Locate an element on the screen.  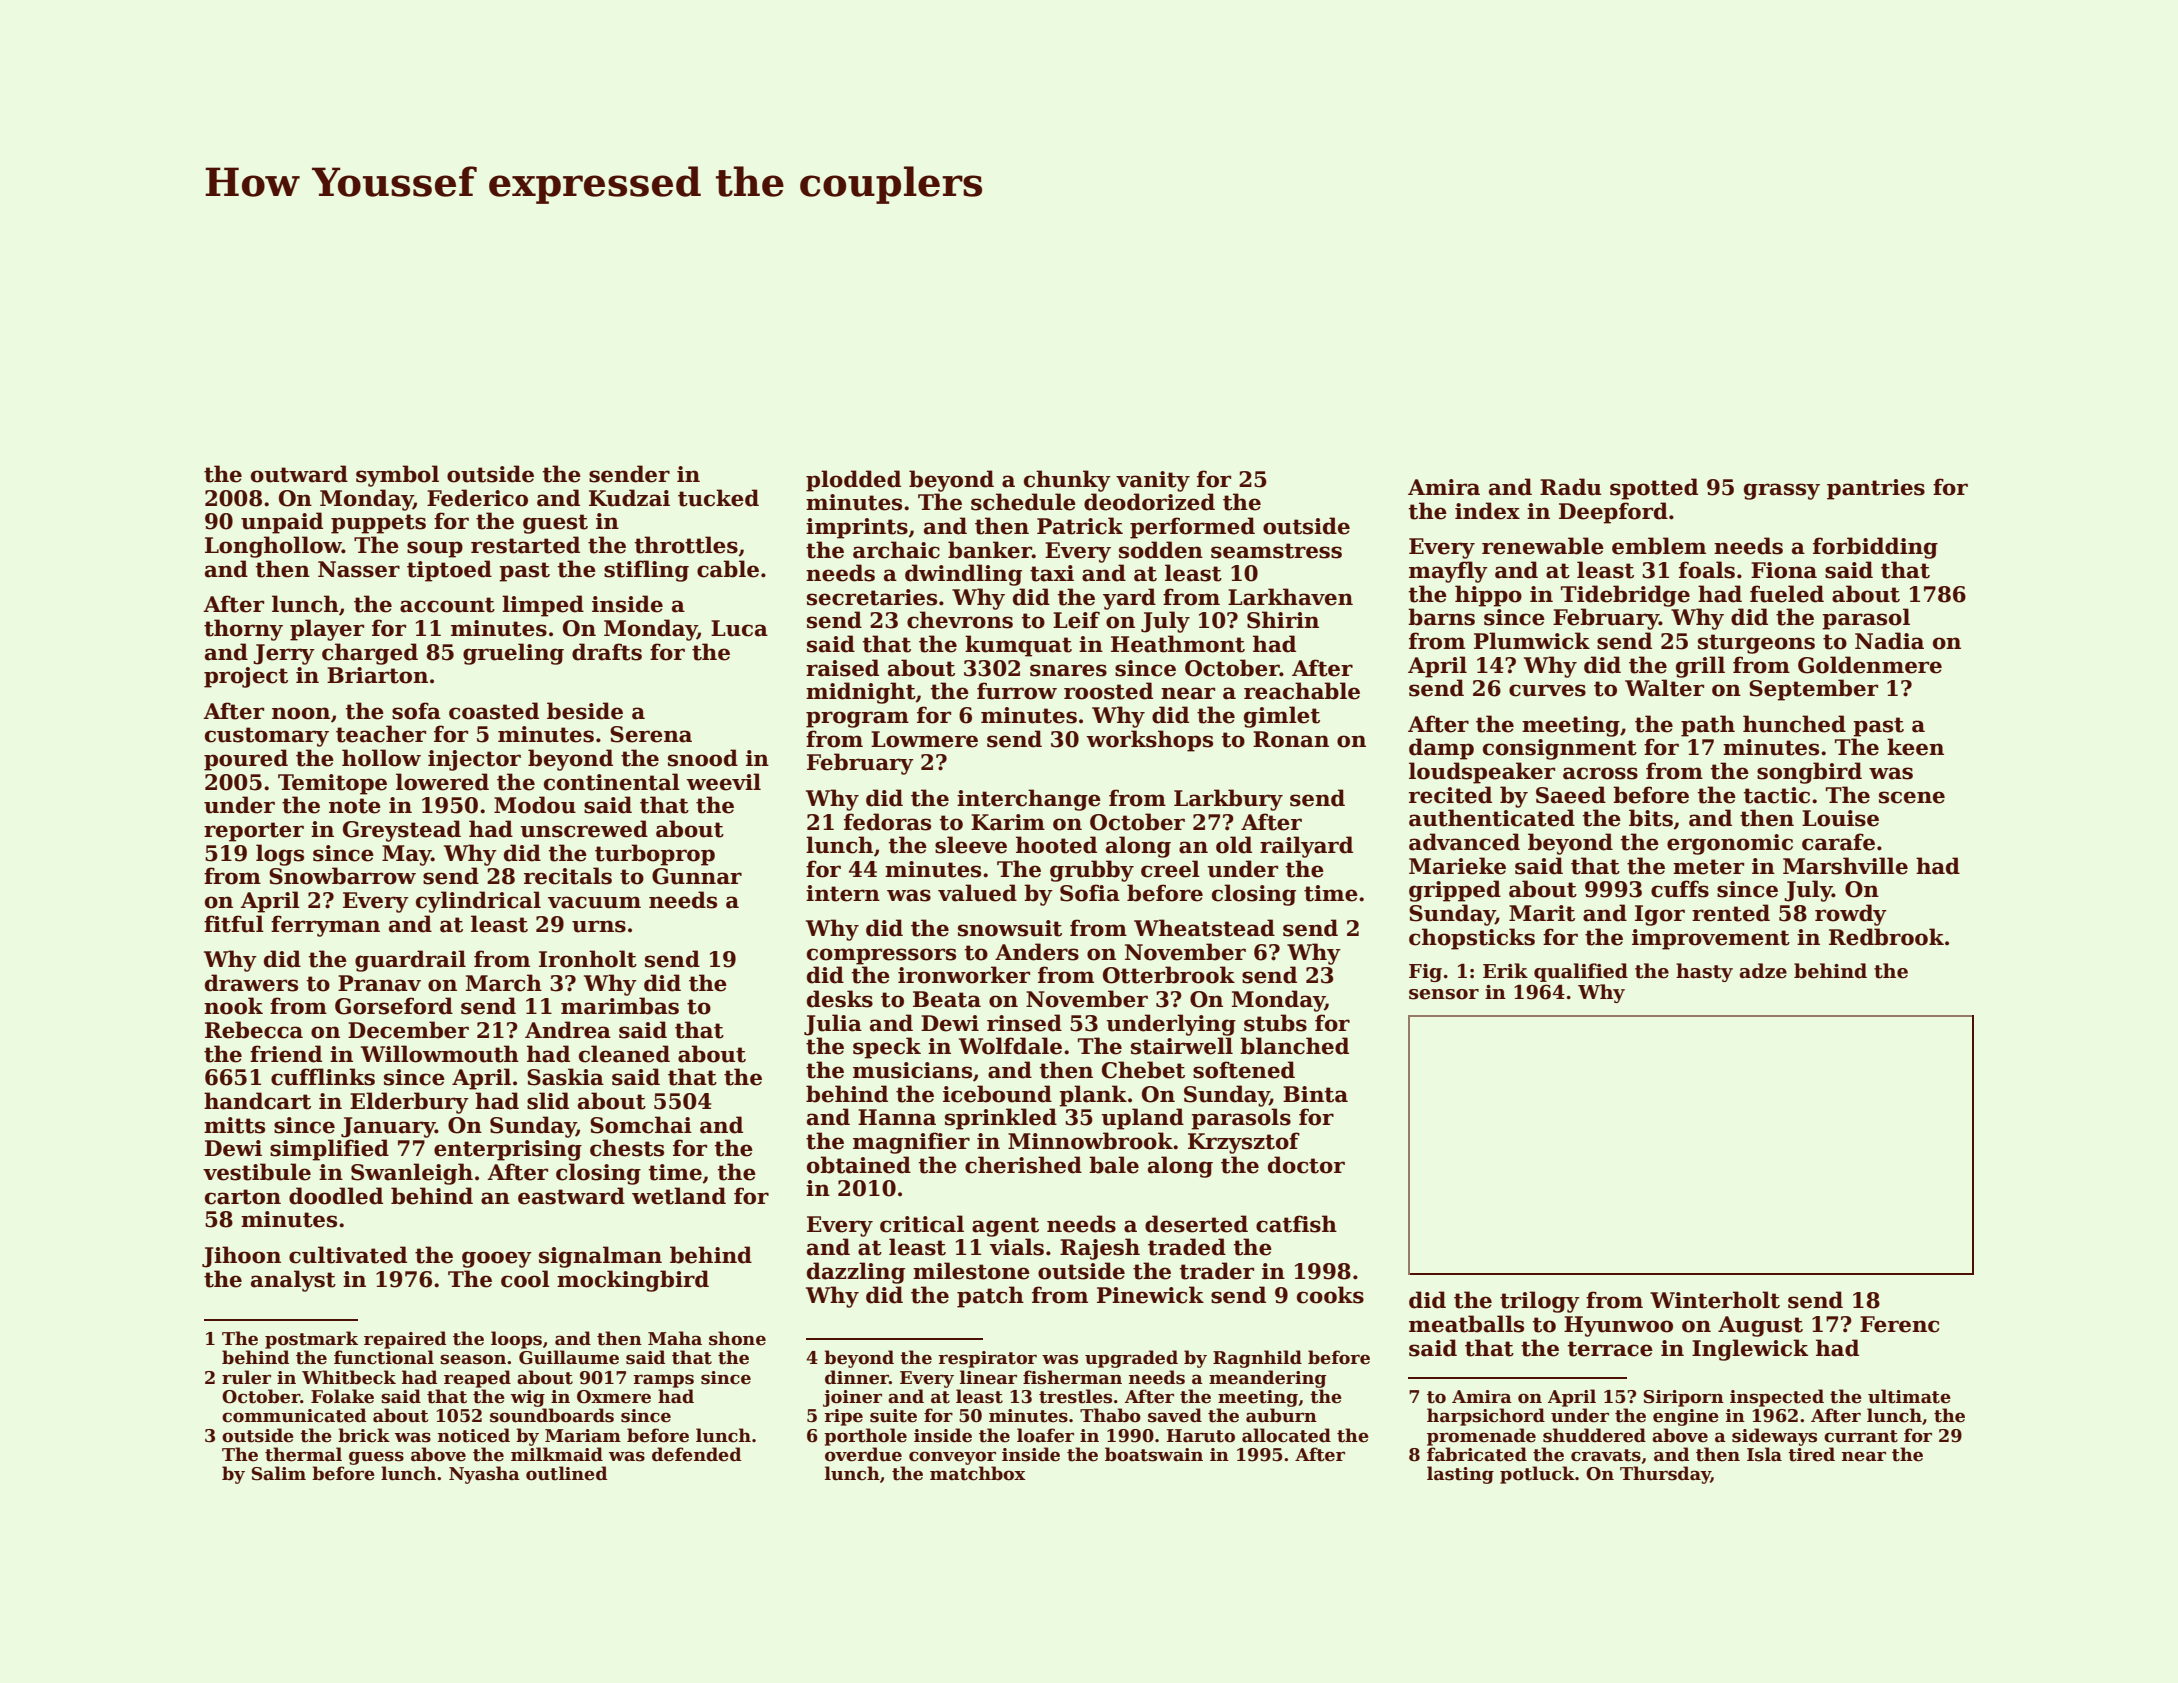
rinsed is located at coordinates (1024, 1023).
